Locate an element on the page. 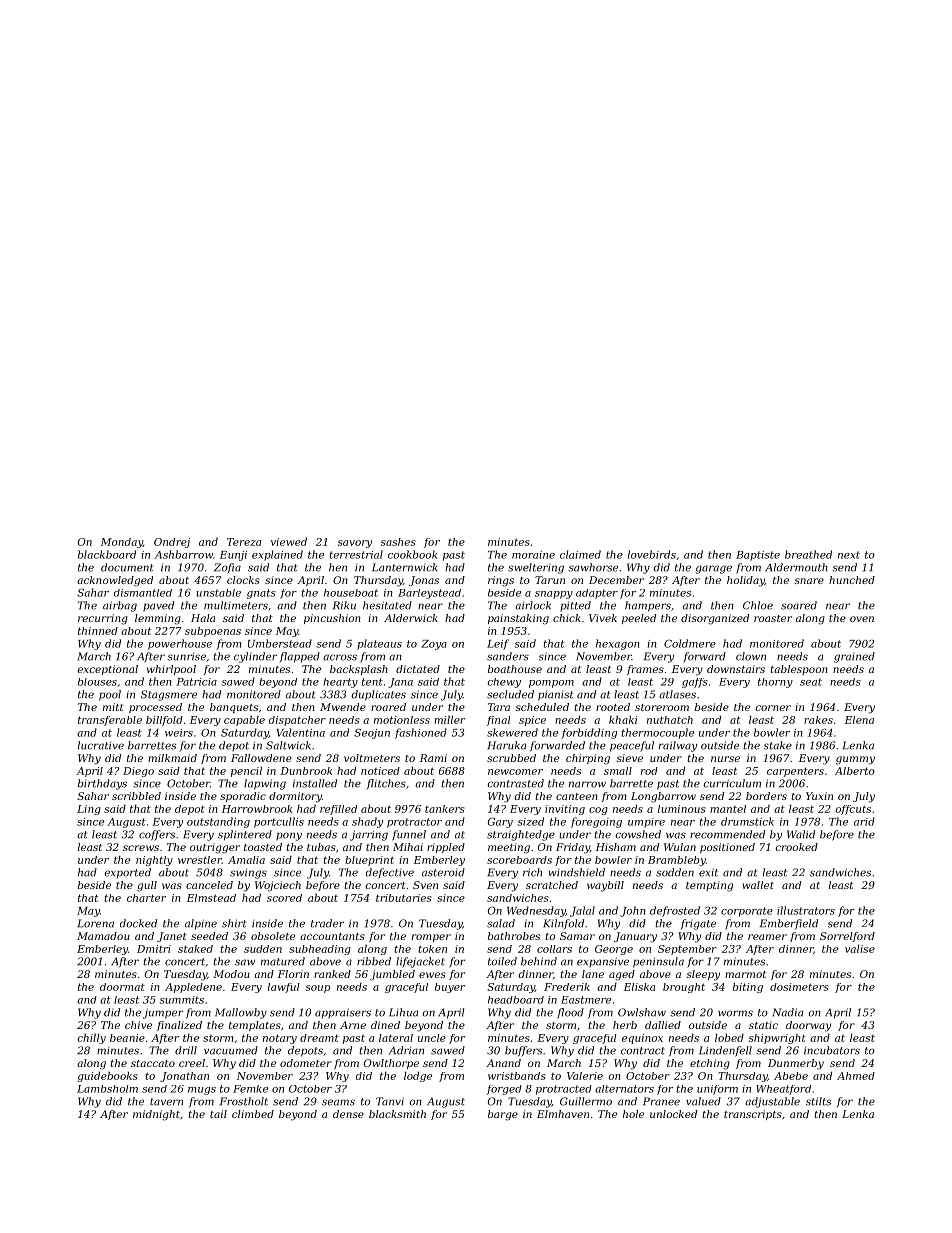 The height and width of the document is (1233, 952). foregoing is located at coordinates (596, 822).
